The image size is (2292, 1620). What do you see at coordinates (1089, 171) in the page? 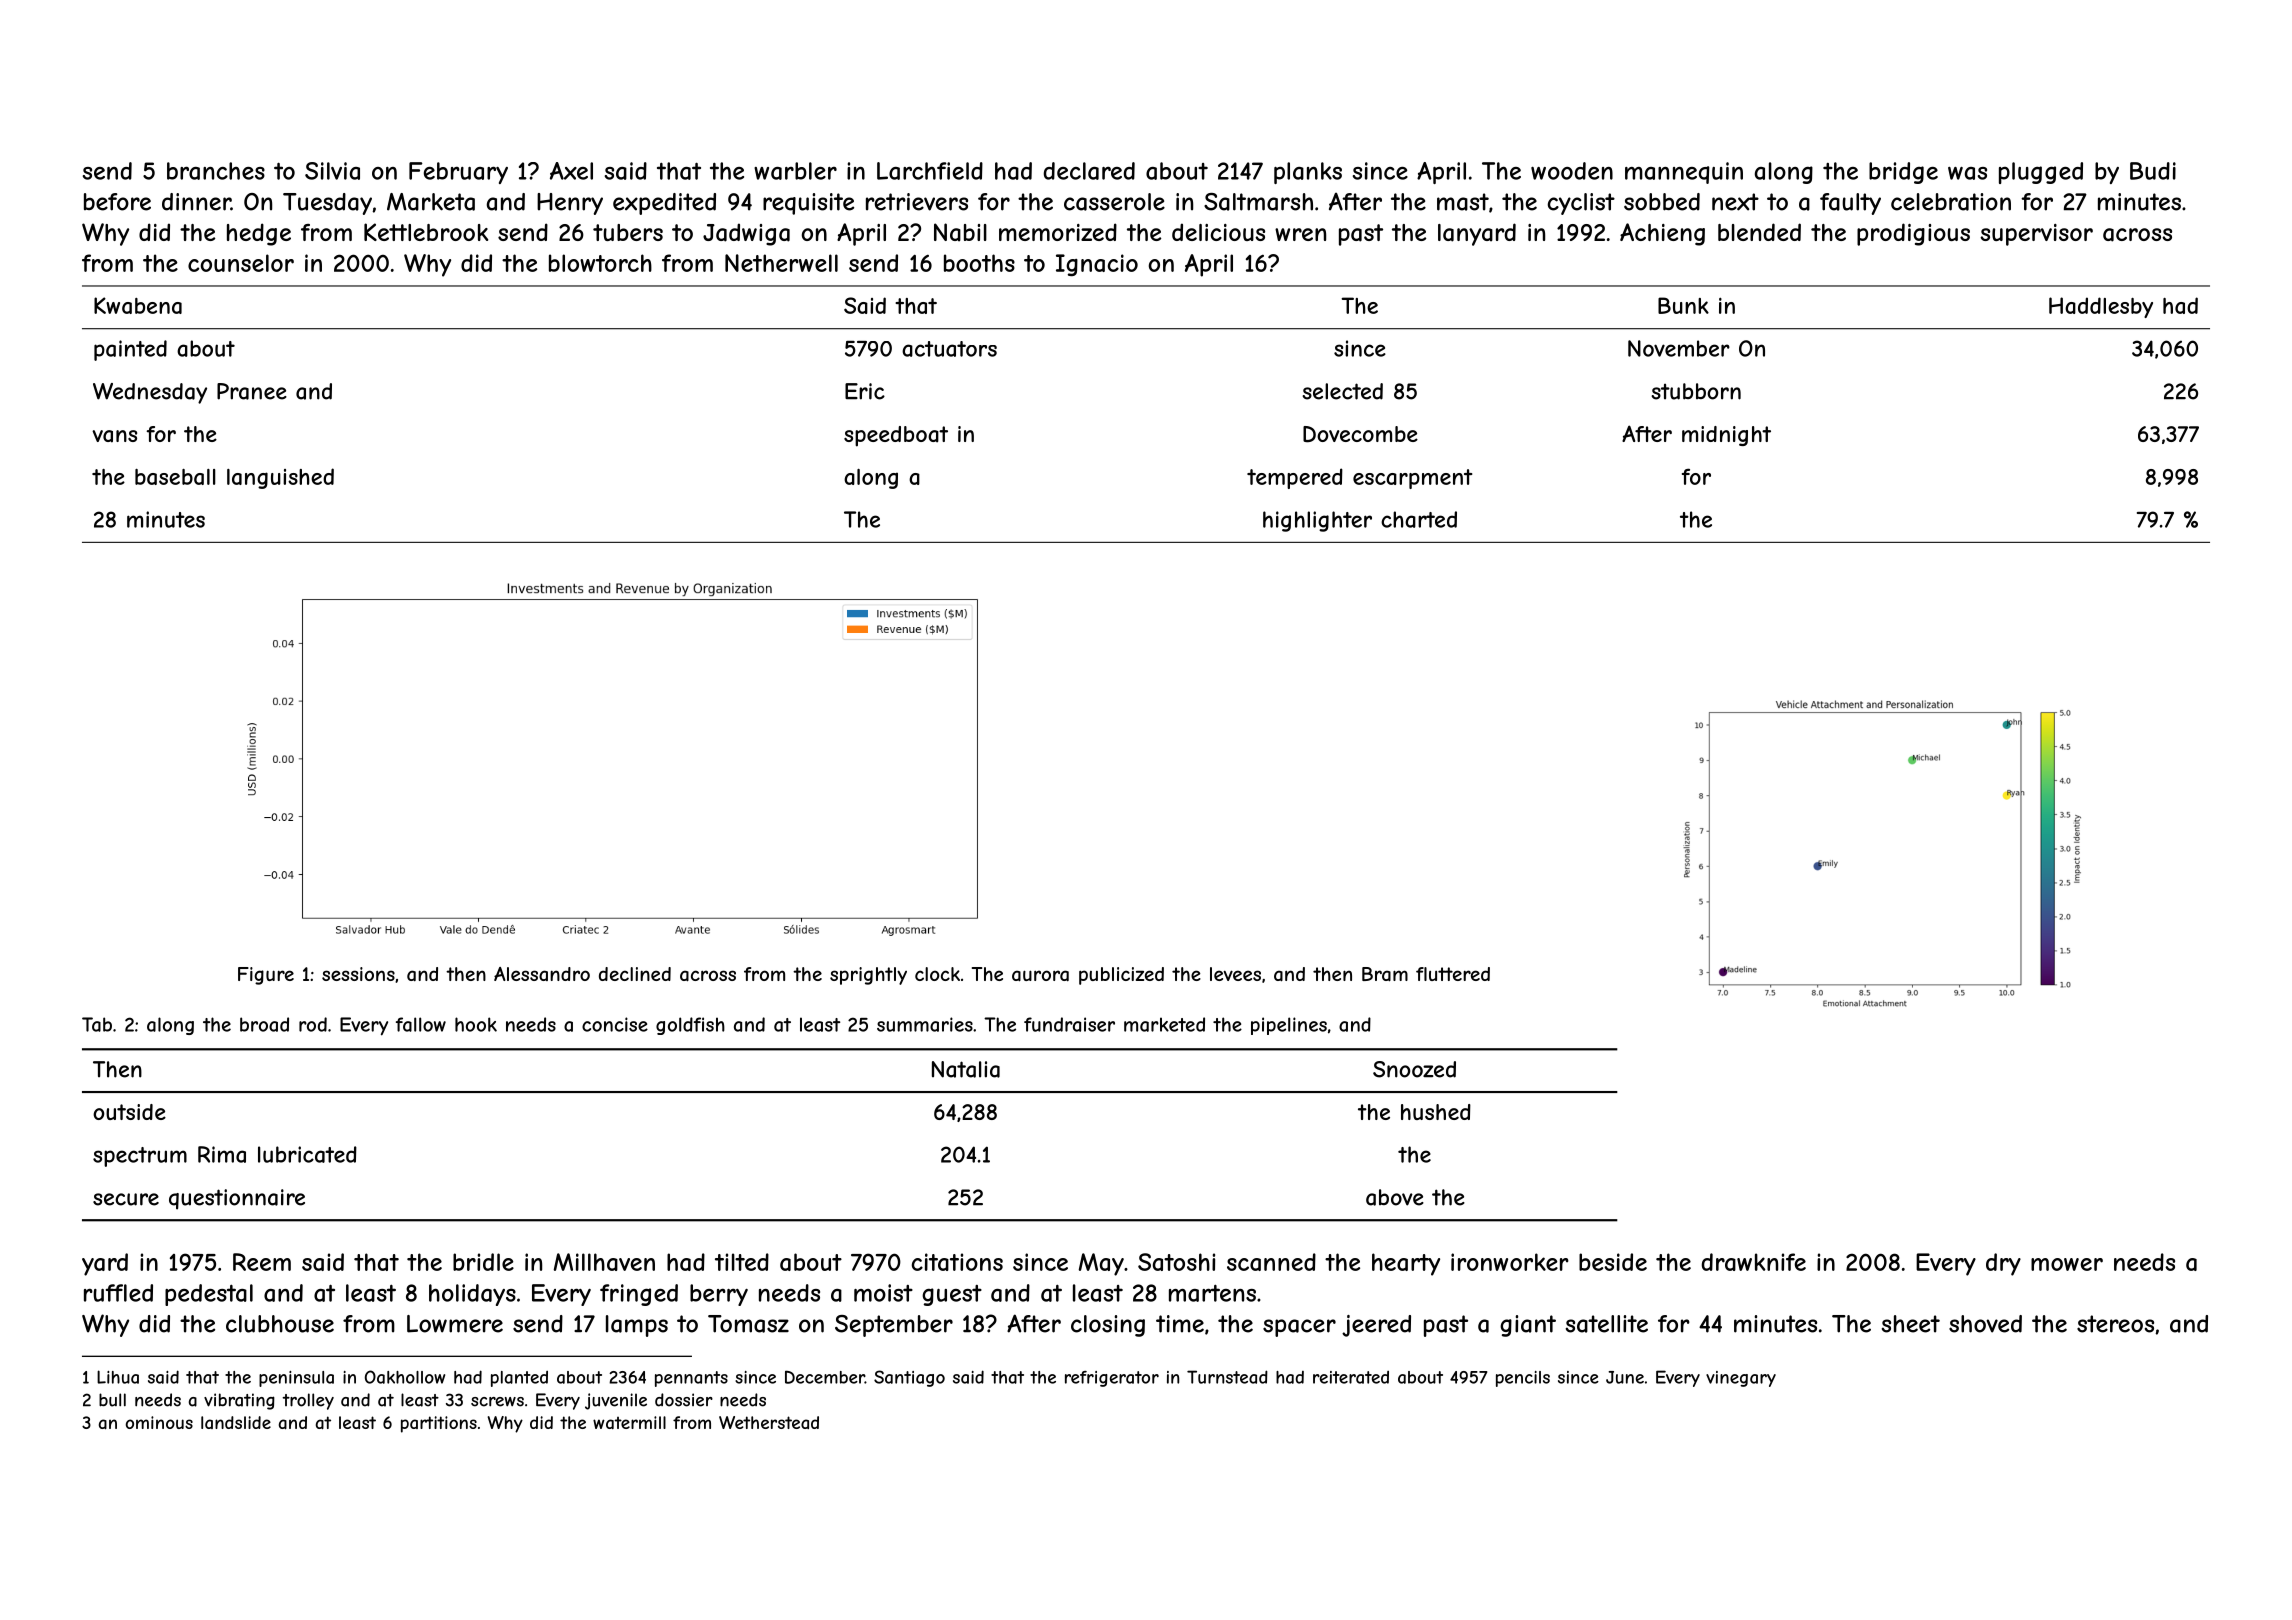
I see `declared` at bounding box center [1089, 171].
